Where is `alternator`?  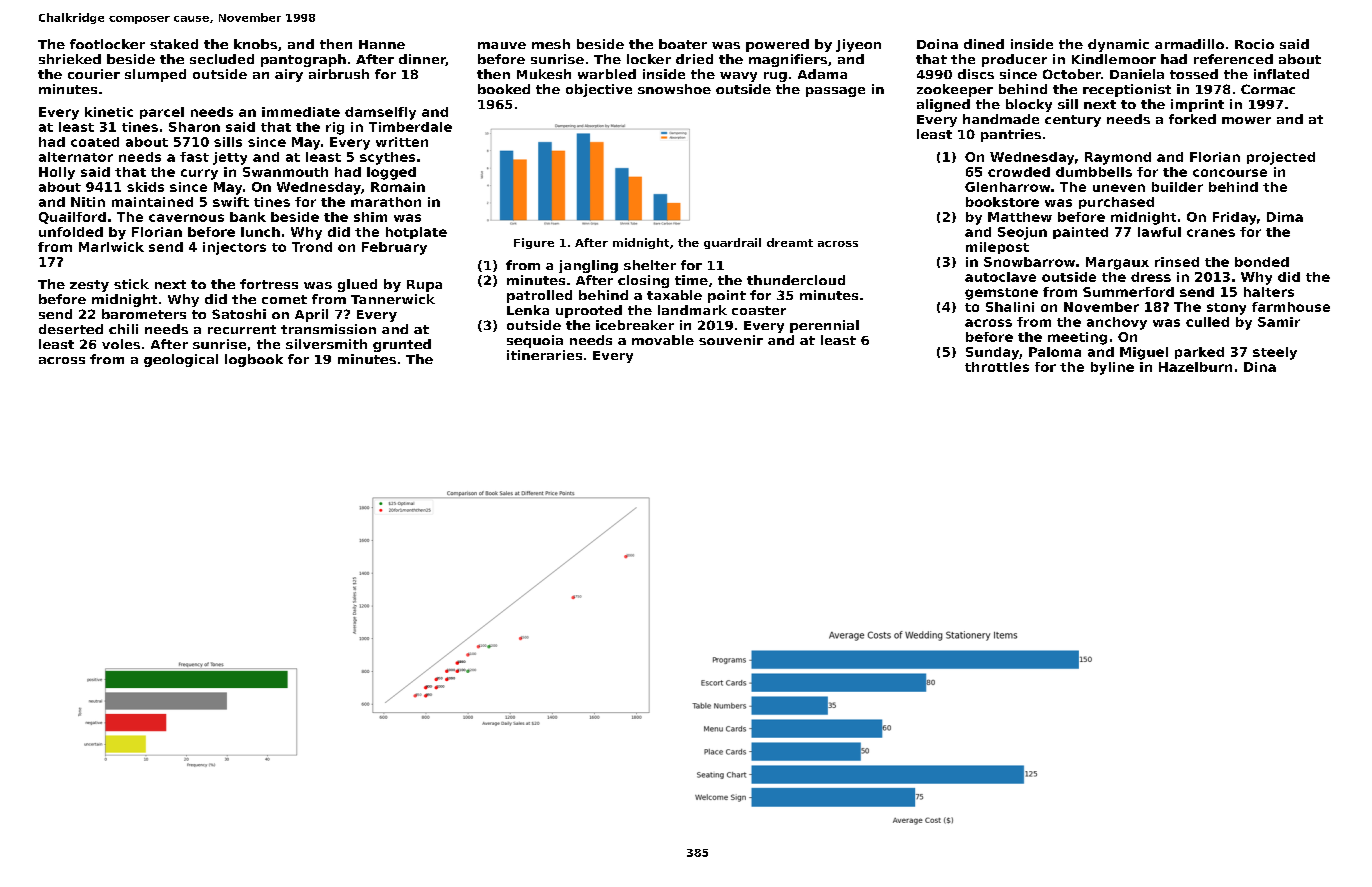 alternator is located at coordinates (76, 157).
